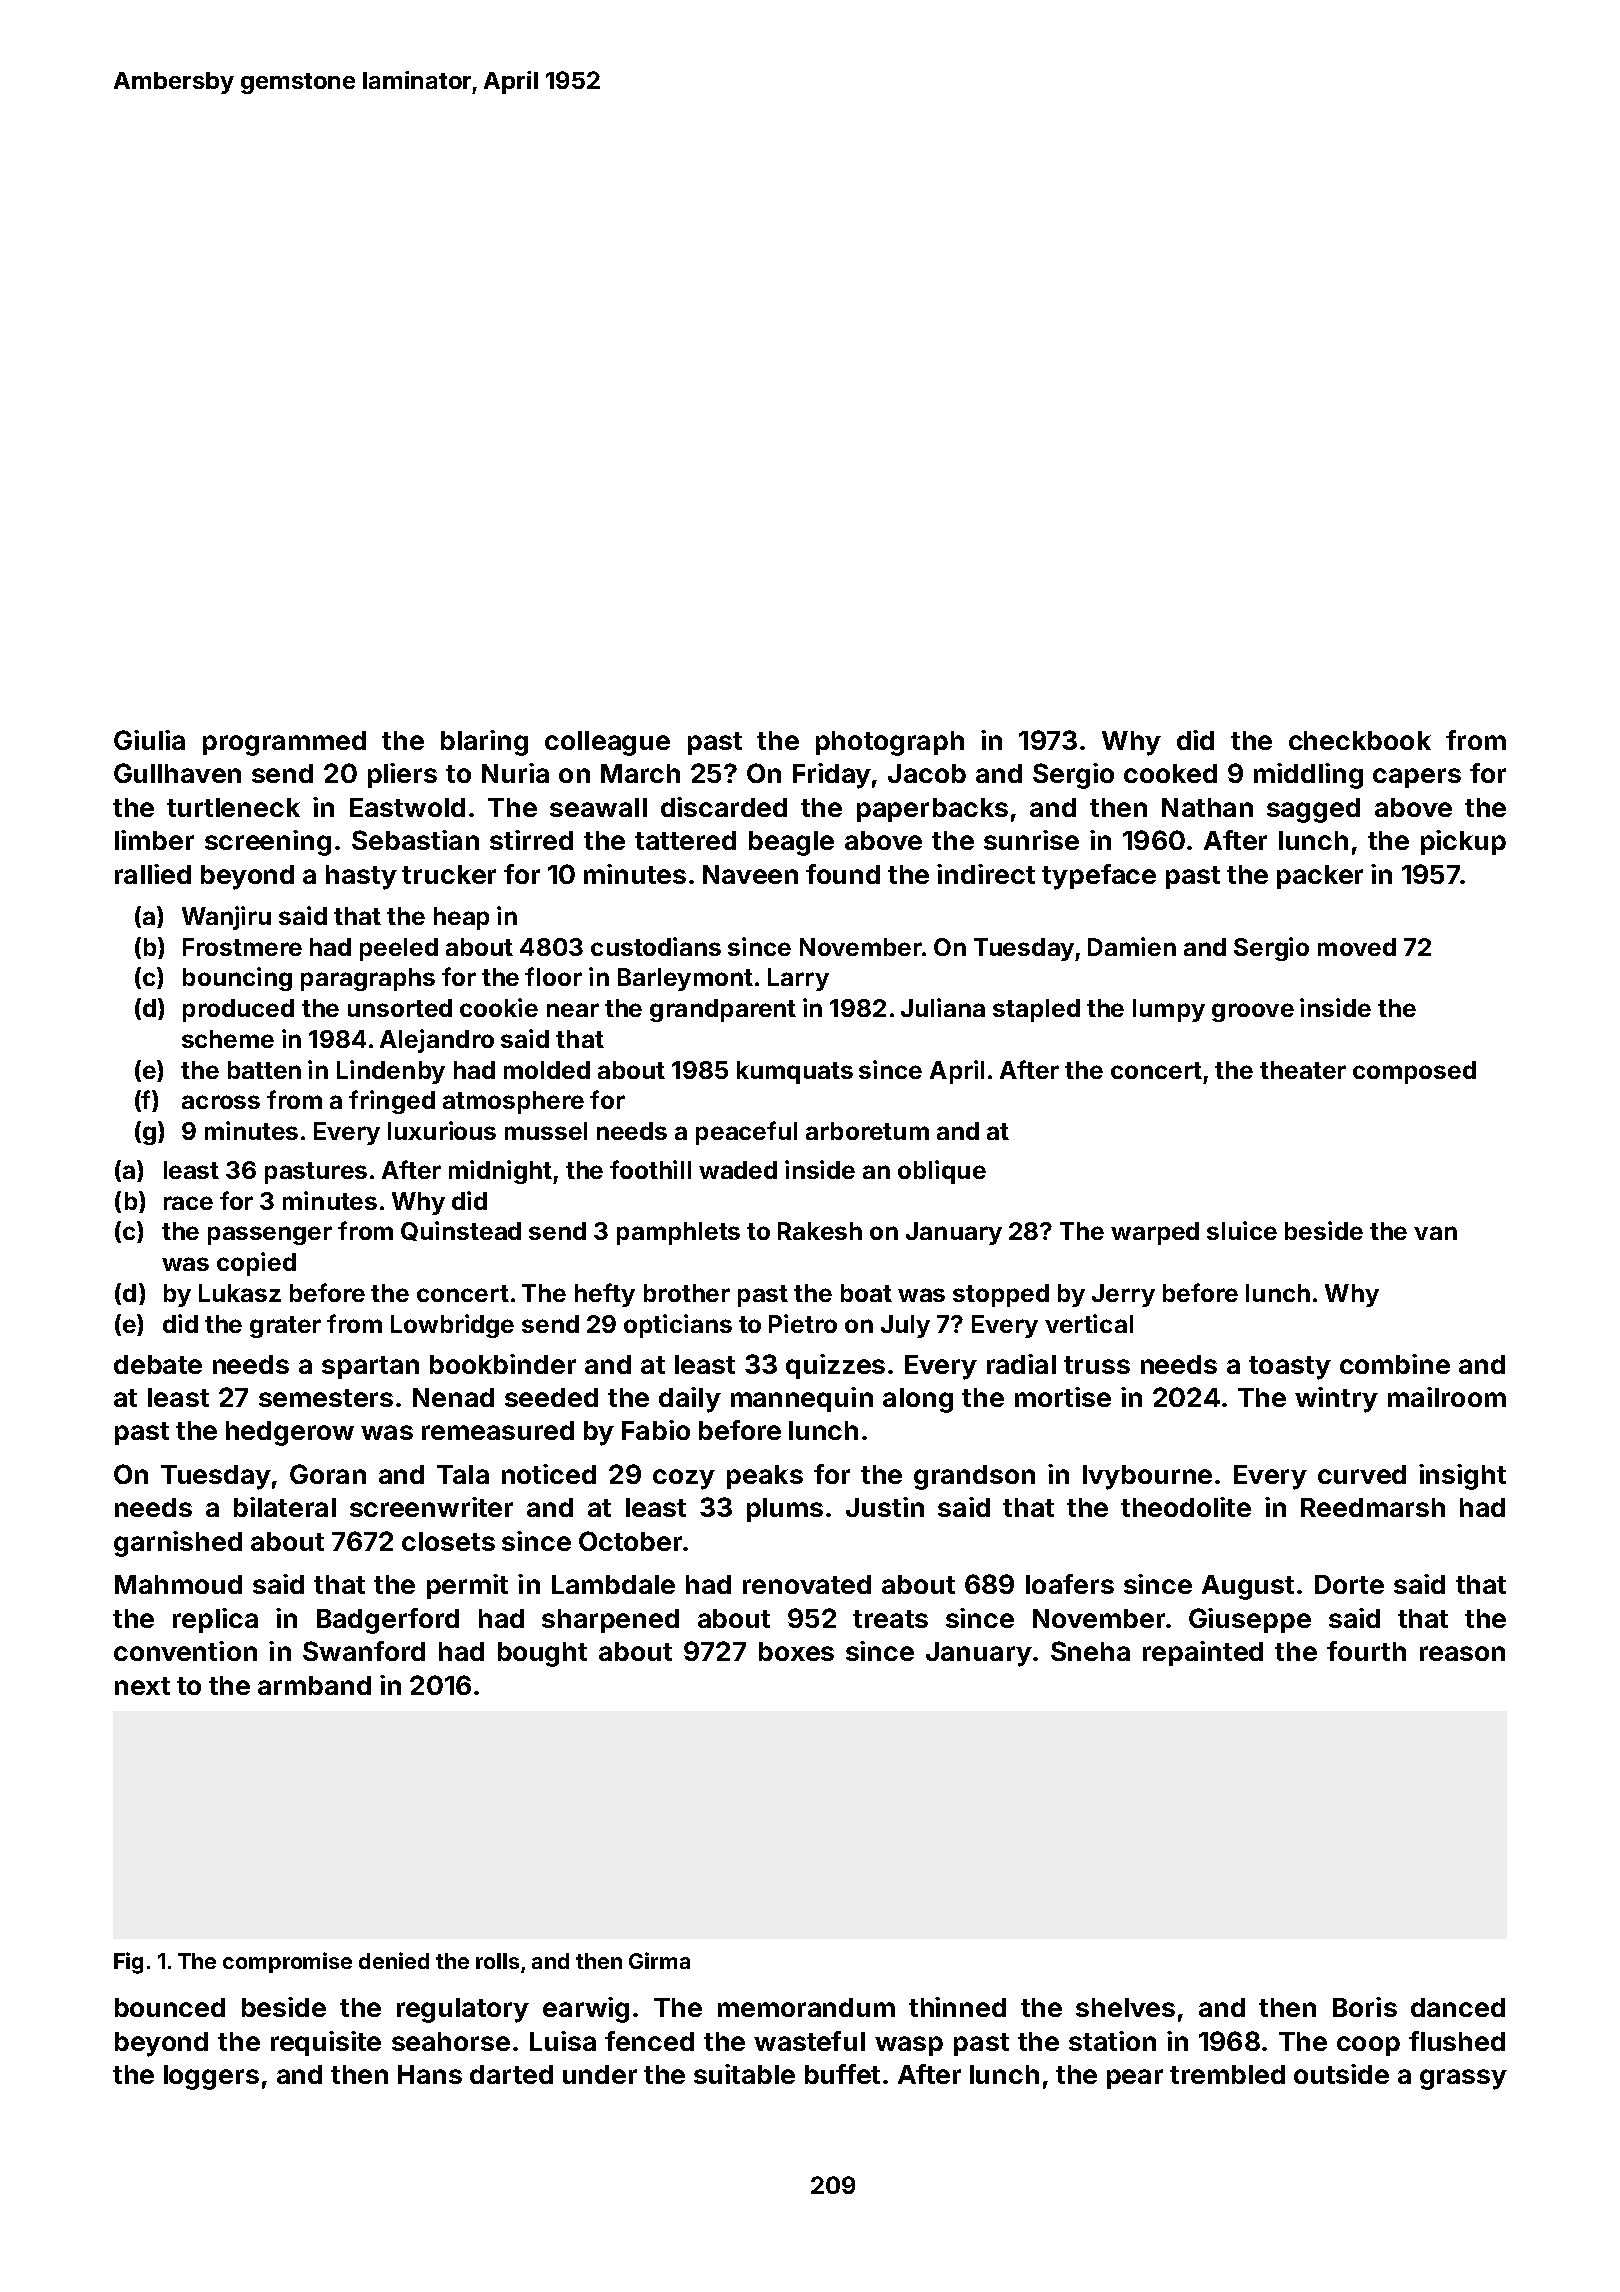 Image resolution: width=1620 pixels, height=2292 pixels. Describe the element at coordinates (806, 2007) in the screenshot. I see `memorandum` at that location.
